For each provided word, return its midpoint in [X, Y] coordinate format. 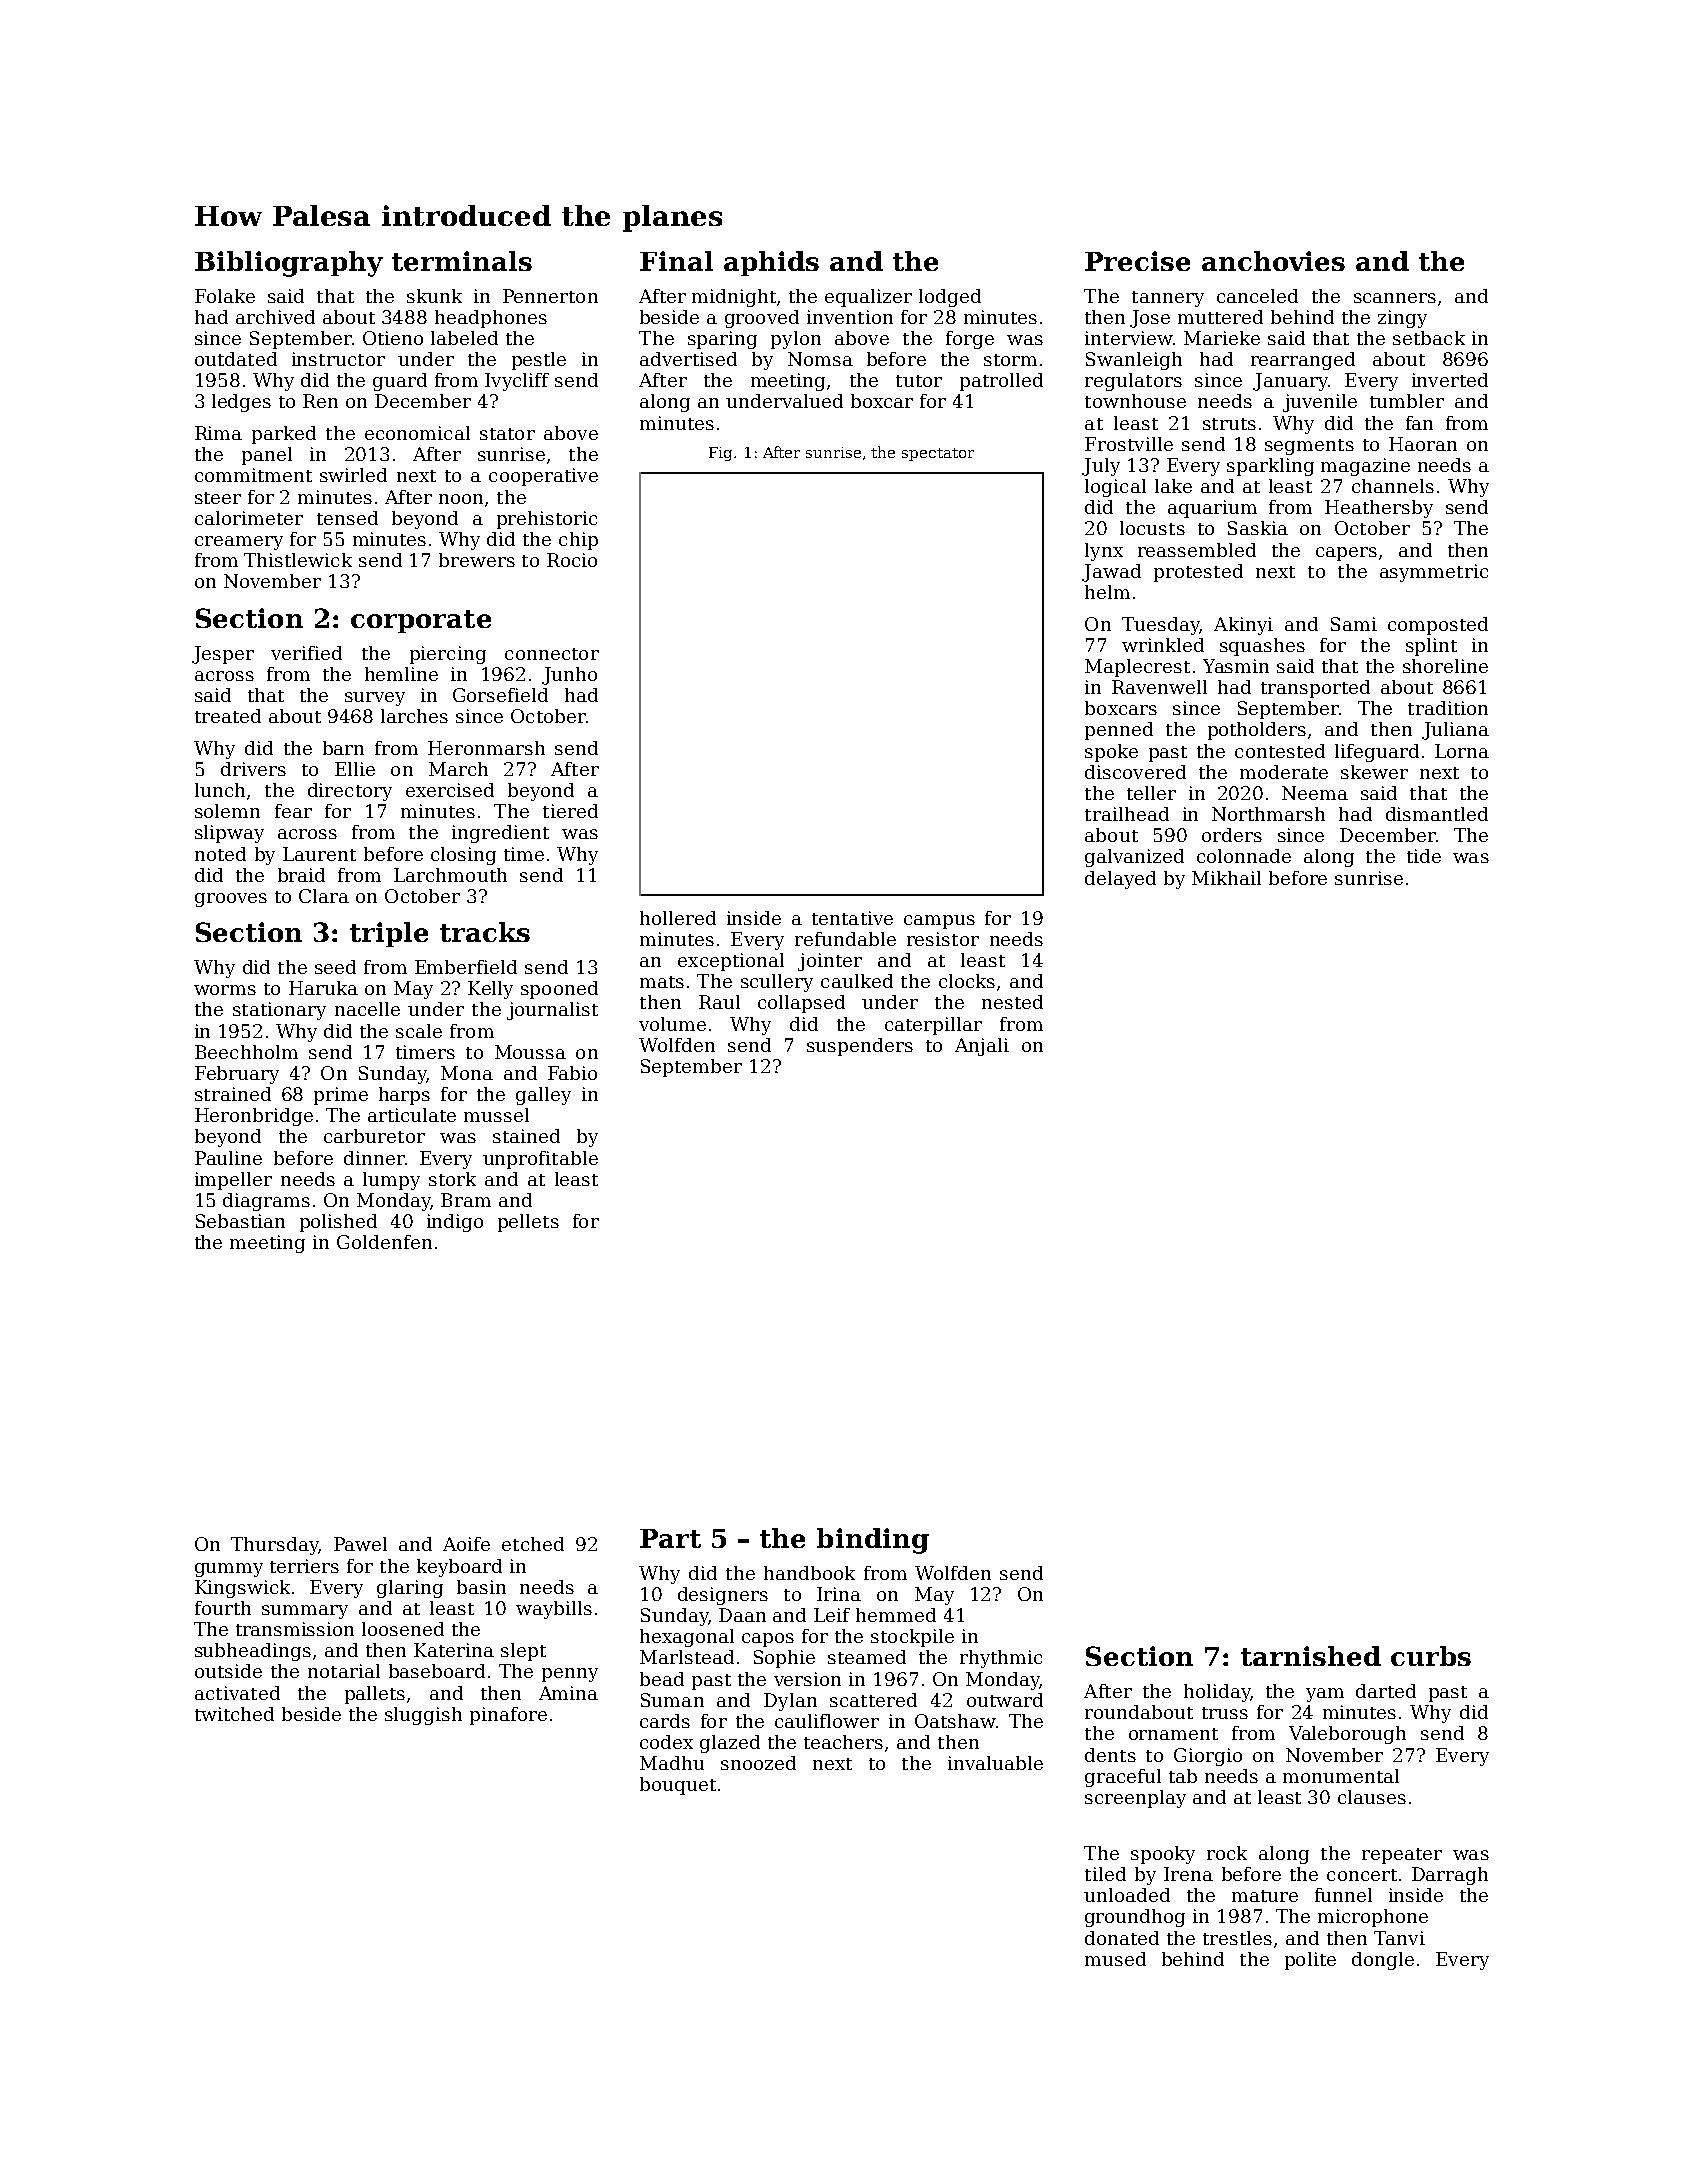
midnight [734, 298]
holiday [1217, 1693]
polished [338, 1223]
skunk [434, 296]
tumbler [1407, 401]
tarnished [1311, 1656]
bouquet [678, 1786]
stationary [279, 1011]
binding [873, 1541]
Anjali [982, 1047]
